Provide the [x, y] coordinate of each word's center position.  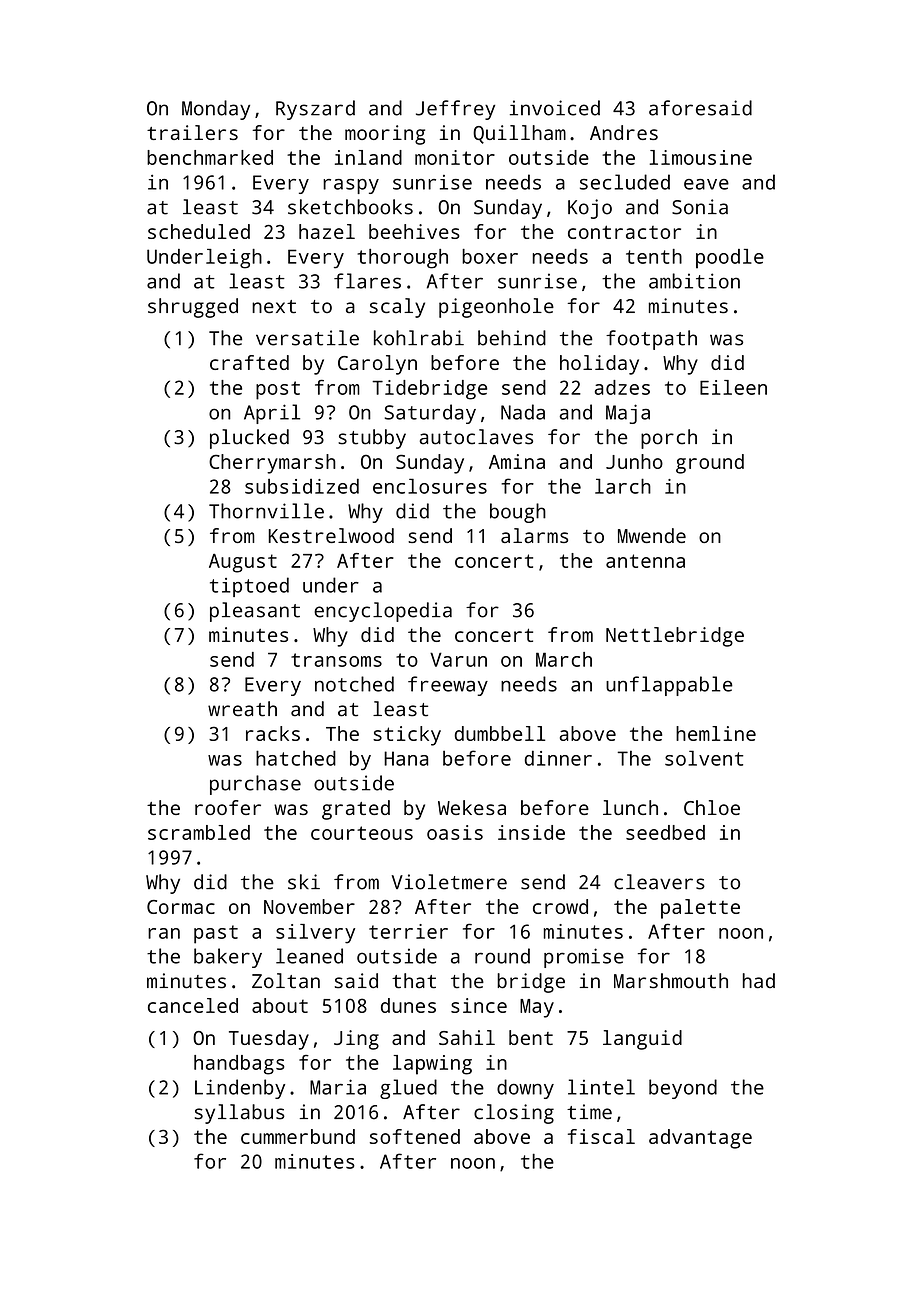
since [479, 1005]
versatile [307, 338]
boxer [490, 256]
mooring [385, 135]
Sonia [700, 207]
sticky [407, 736]
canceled [193, 1005]
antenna [645, 561]
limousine [701, 157]
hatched [296, 758]
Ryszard [315, 110]
